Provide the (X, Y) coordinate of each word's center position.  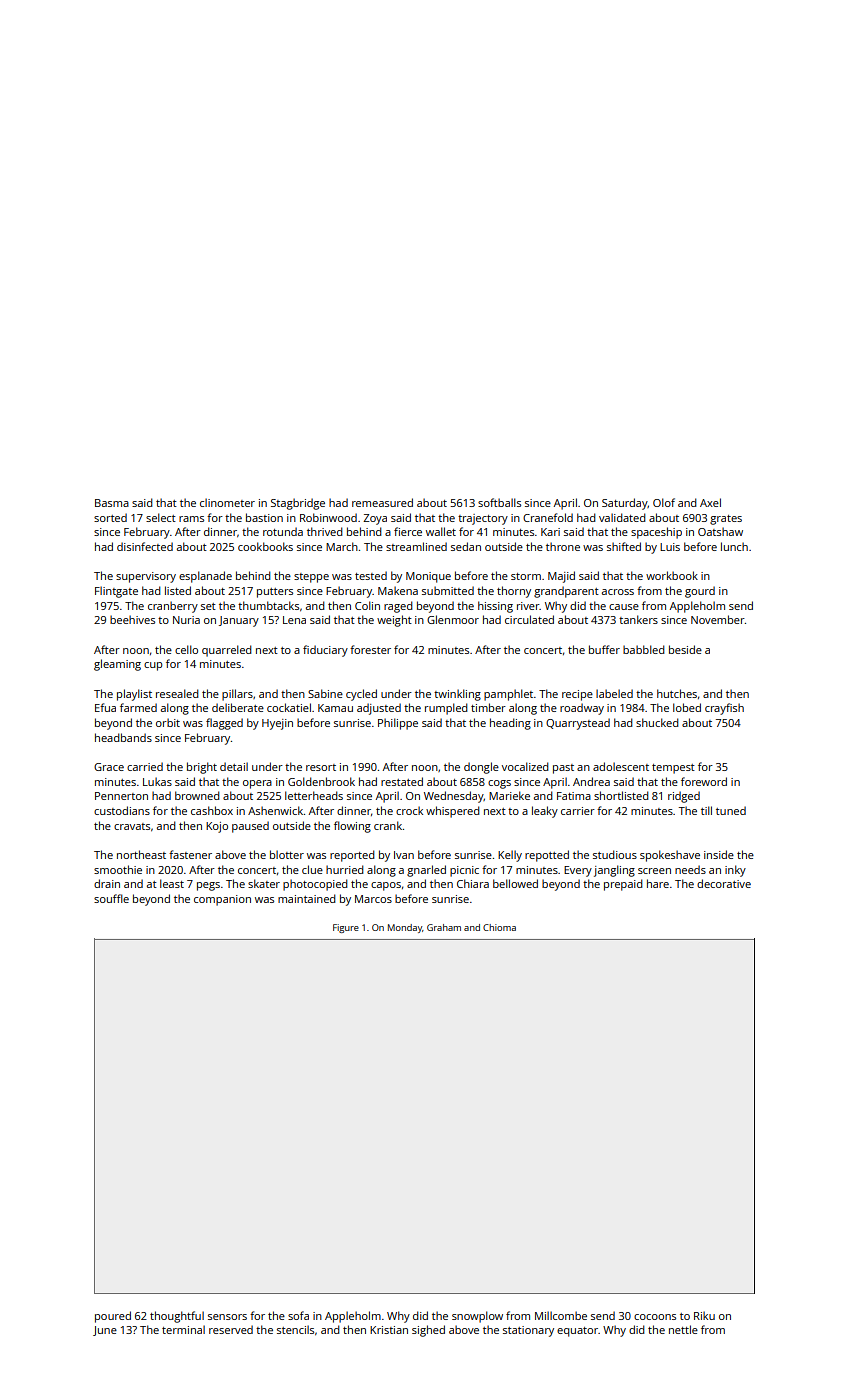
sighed (428, 1331)
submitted (448, 590)
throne (563, 546)
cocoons (655, 1317)
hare (658, 883)
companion (222, 900)
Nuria (186, 620)
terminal (183, 1329)
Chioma (499, 927)
